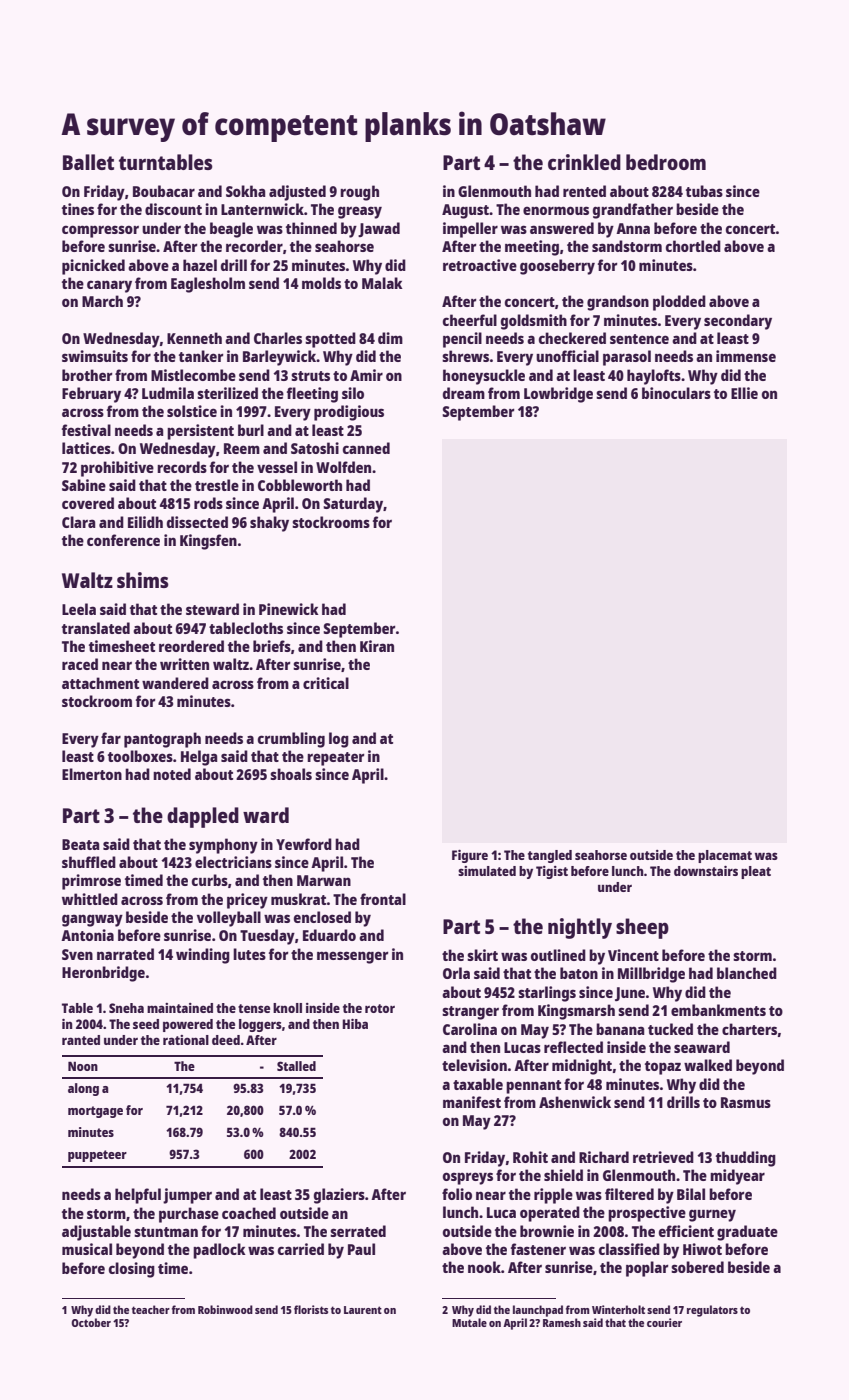 Image resolution: width=849 pixels, height=1400 pixels. Describe the element at coordinates (666, 162) in the document. I see `bedroom` at that location.
